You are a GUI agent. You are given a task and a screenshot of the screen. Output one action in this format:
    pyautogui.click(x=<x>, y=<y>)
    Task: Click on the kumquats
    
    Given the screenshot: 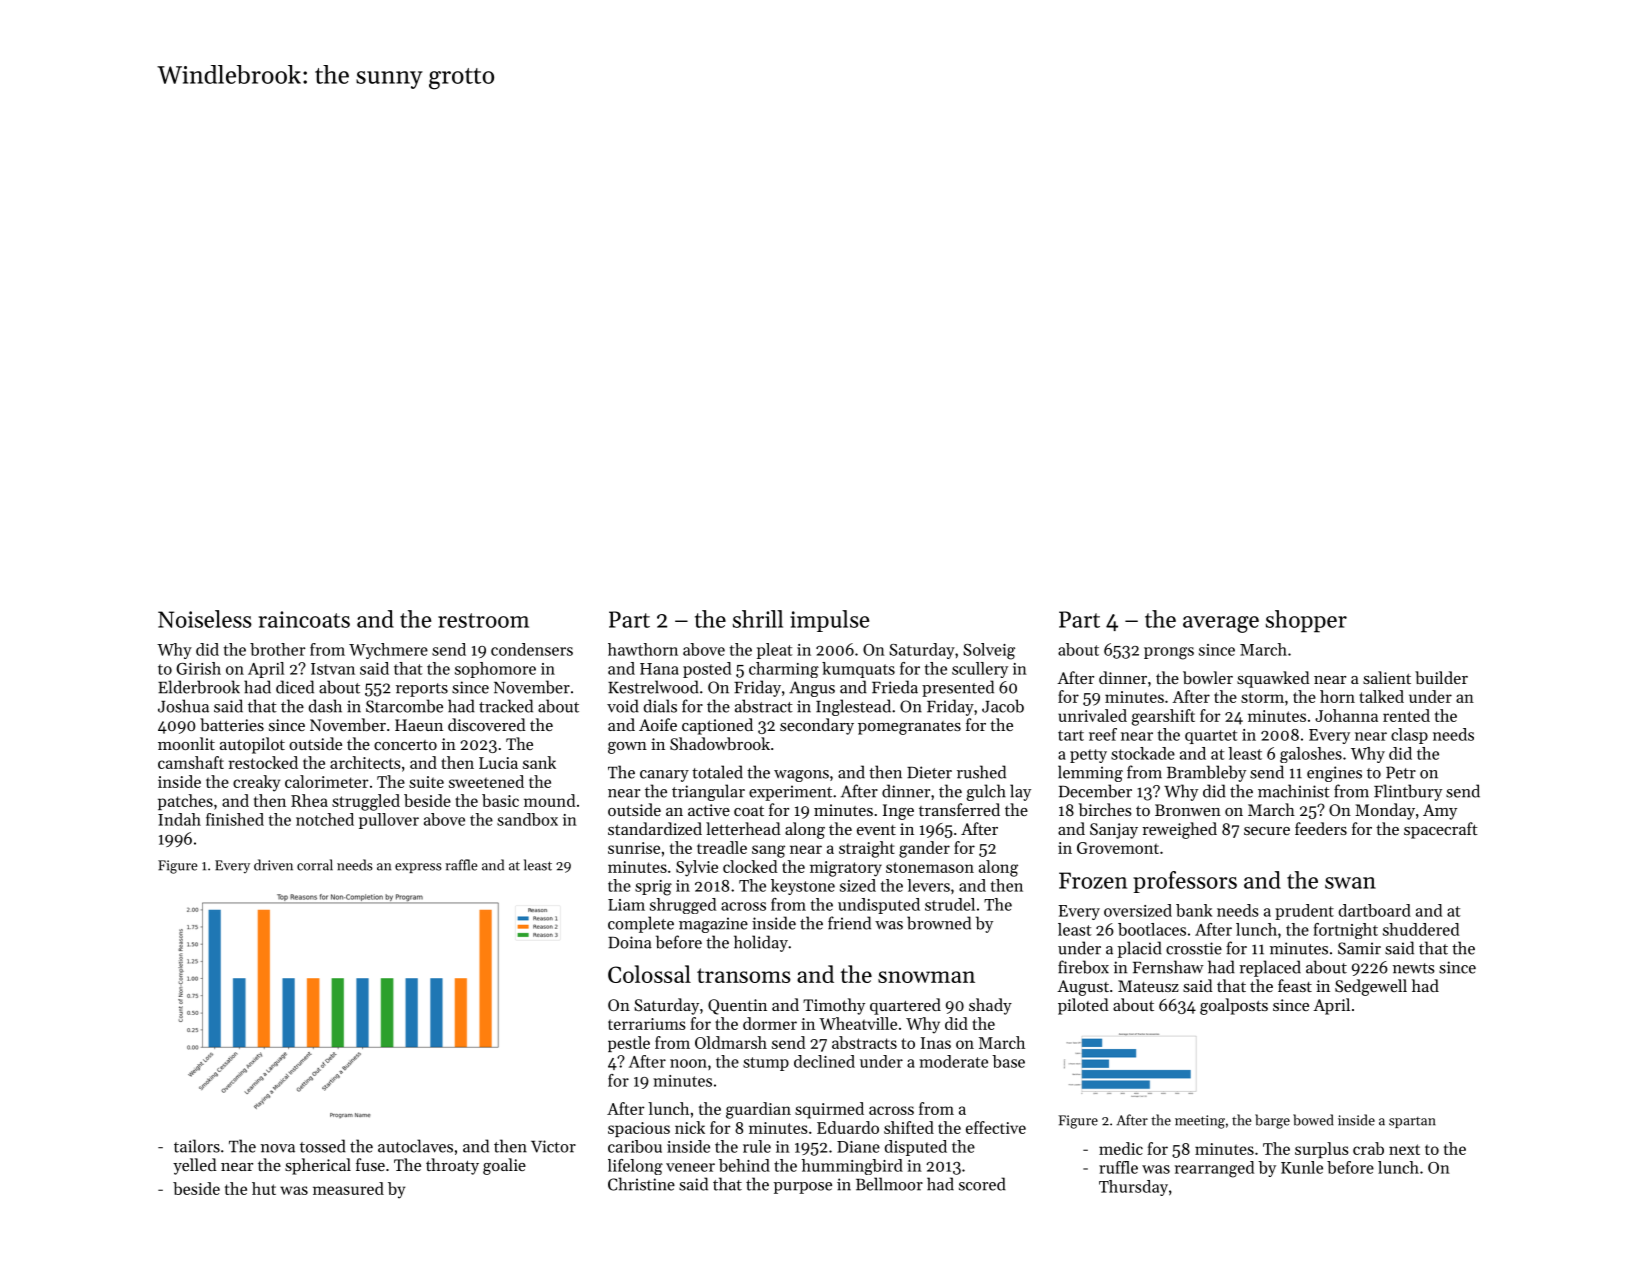 What is the action you would take?
    pyautogui.click(x=858, y=670)
